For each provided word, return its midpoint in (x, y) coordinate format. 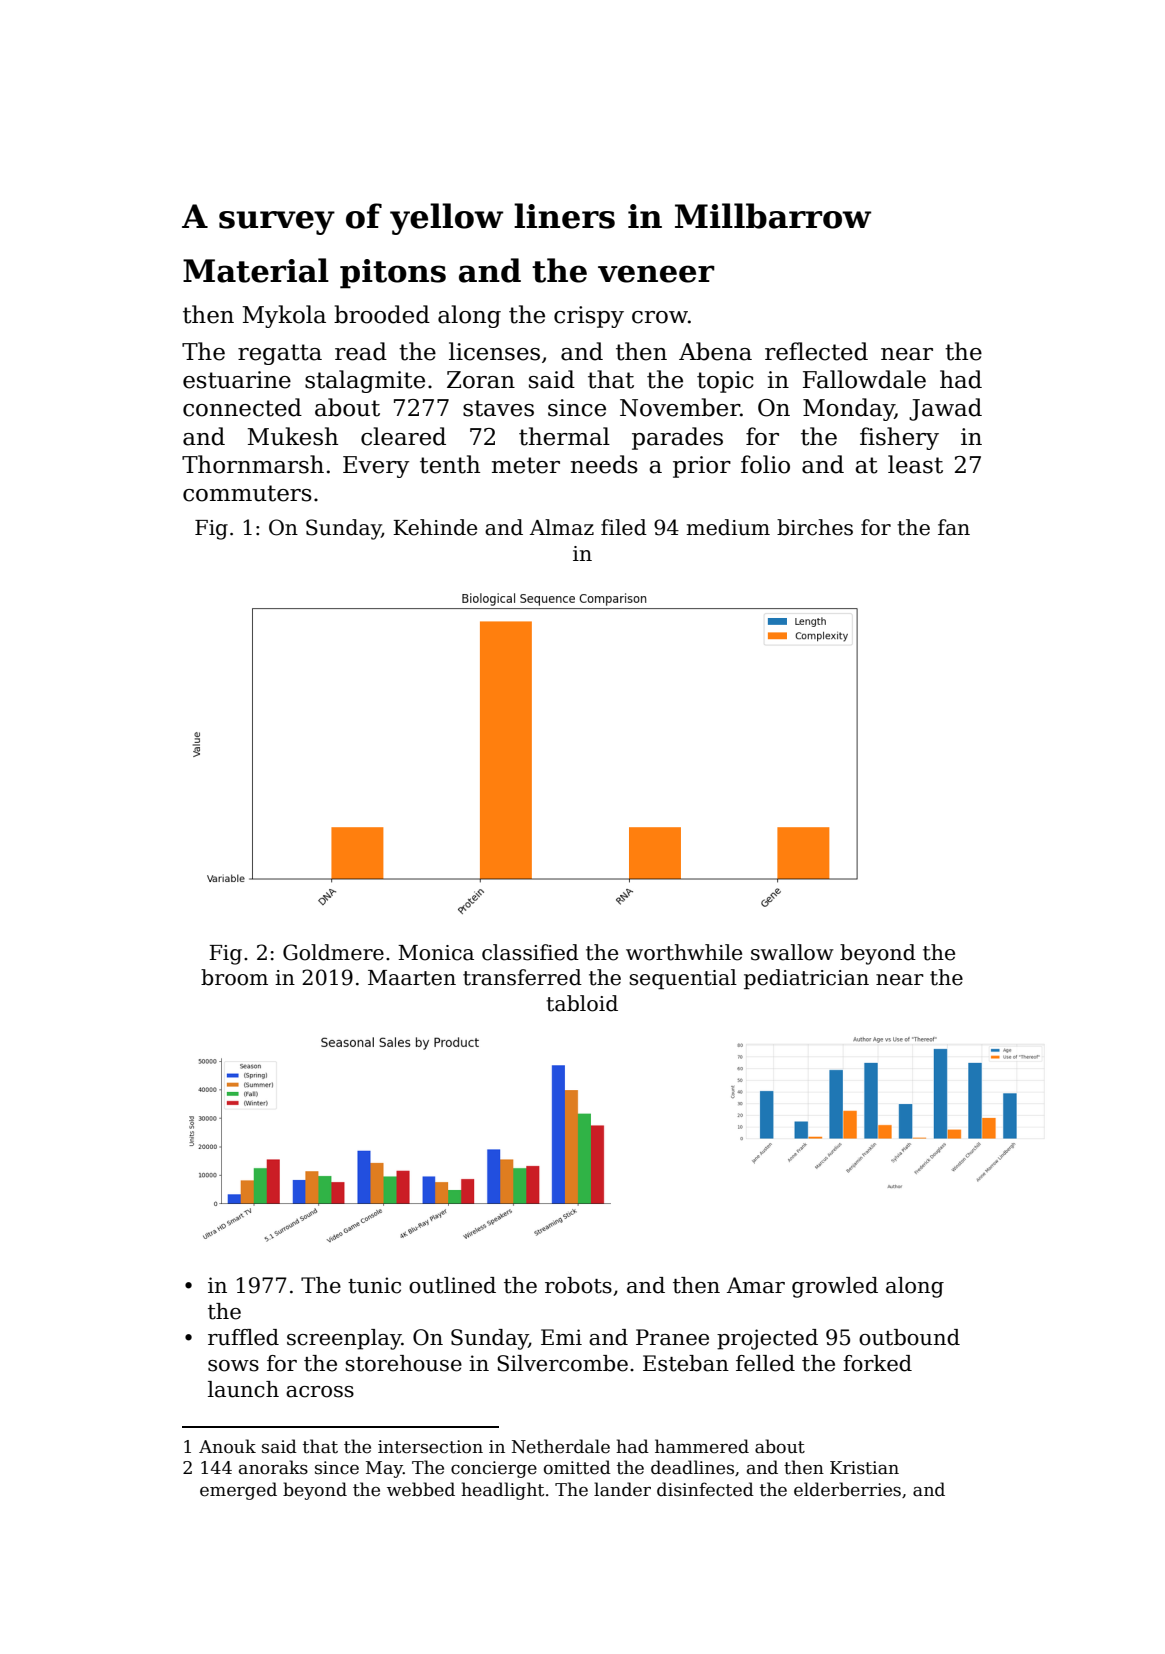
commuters (247, 493)
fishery (899, 438)
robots (578, 1285)
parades (677, 438)
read (361, 351)
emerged (238, 1491)
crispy (589, 317)
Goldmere (333, 952)
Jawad (945, 409)
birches (815, 527)
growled (835, 1287)
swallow (792, 952)
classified (530, 952)
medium (728, 527)
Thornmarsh (253, 464)
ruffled (243, 1337)
